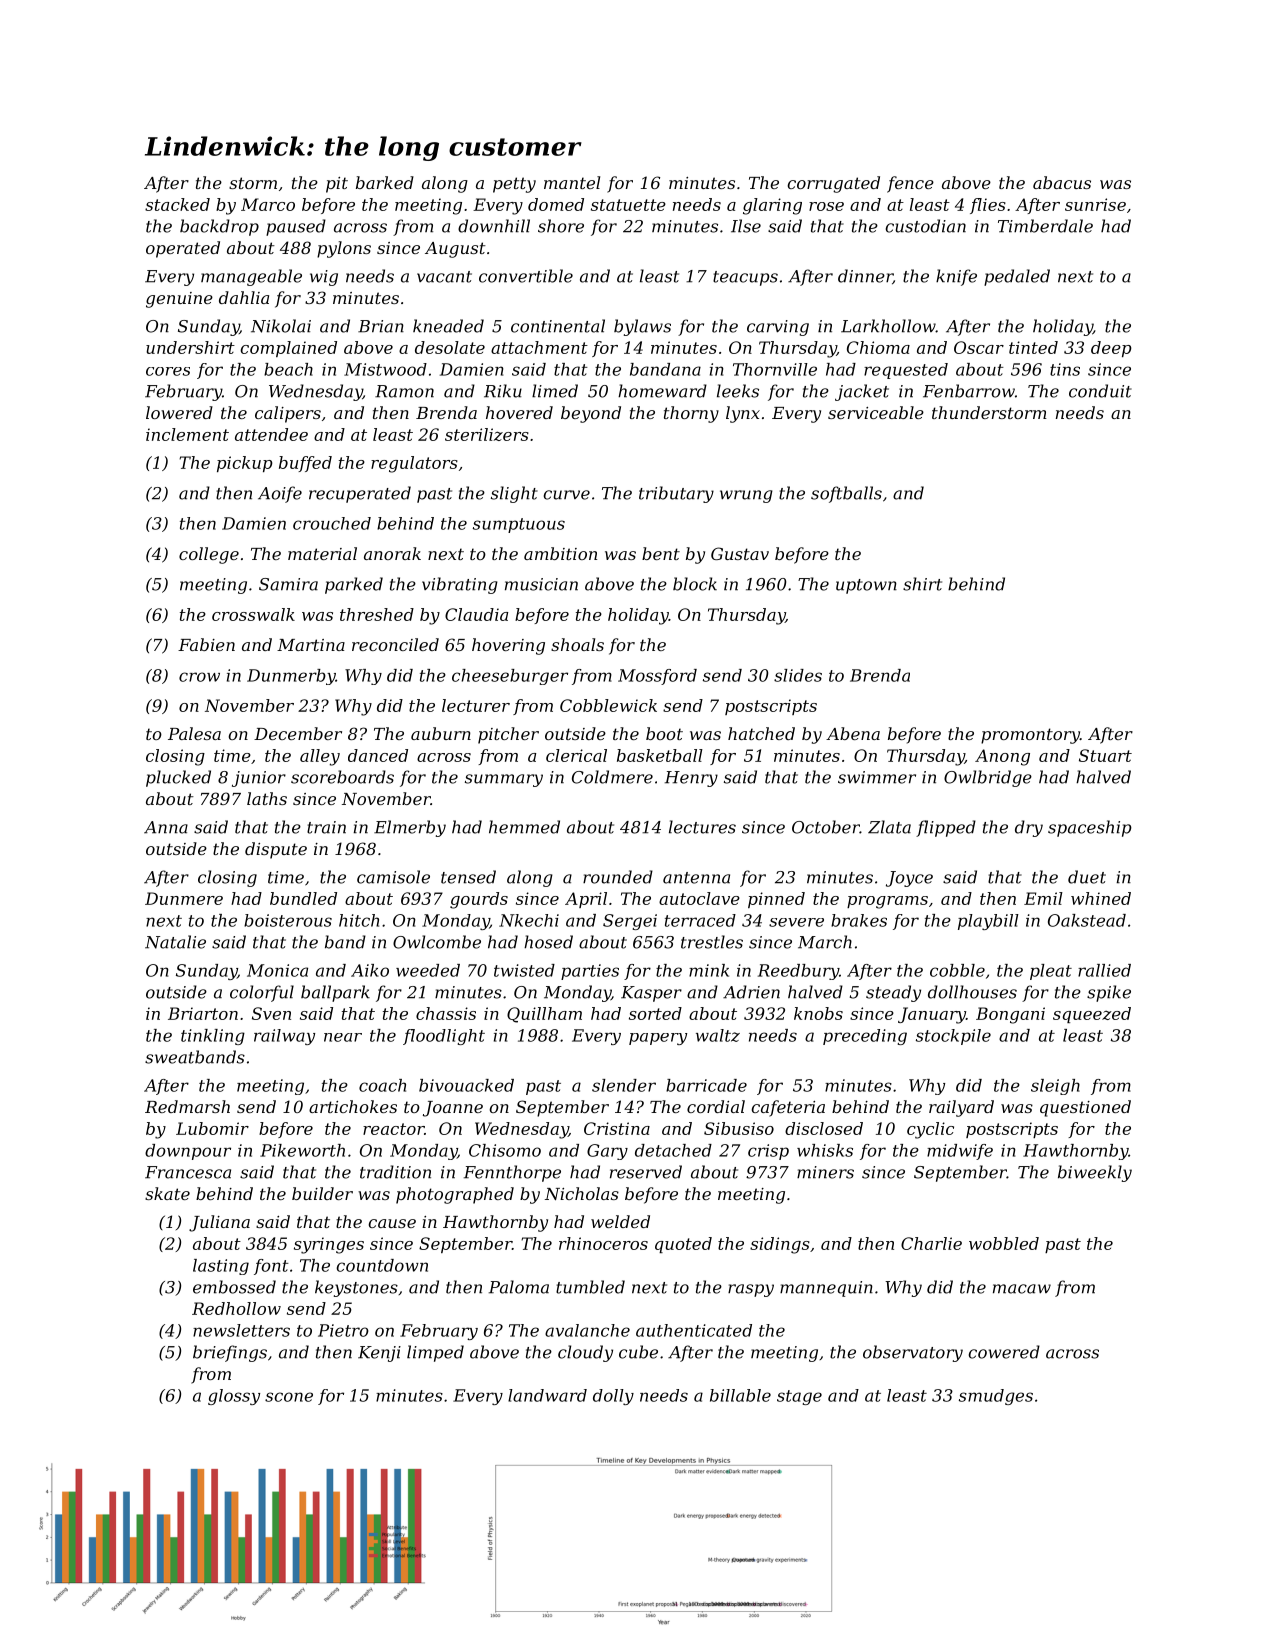 The image size is (1277, 1652). Describe the element at coordinates (1030, 736) in the page. I see `promontory` at that location.
